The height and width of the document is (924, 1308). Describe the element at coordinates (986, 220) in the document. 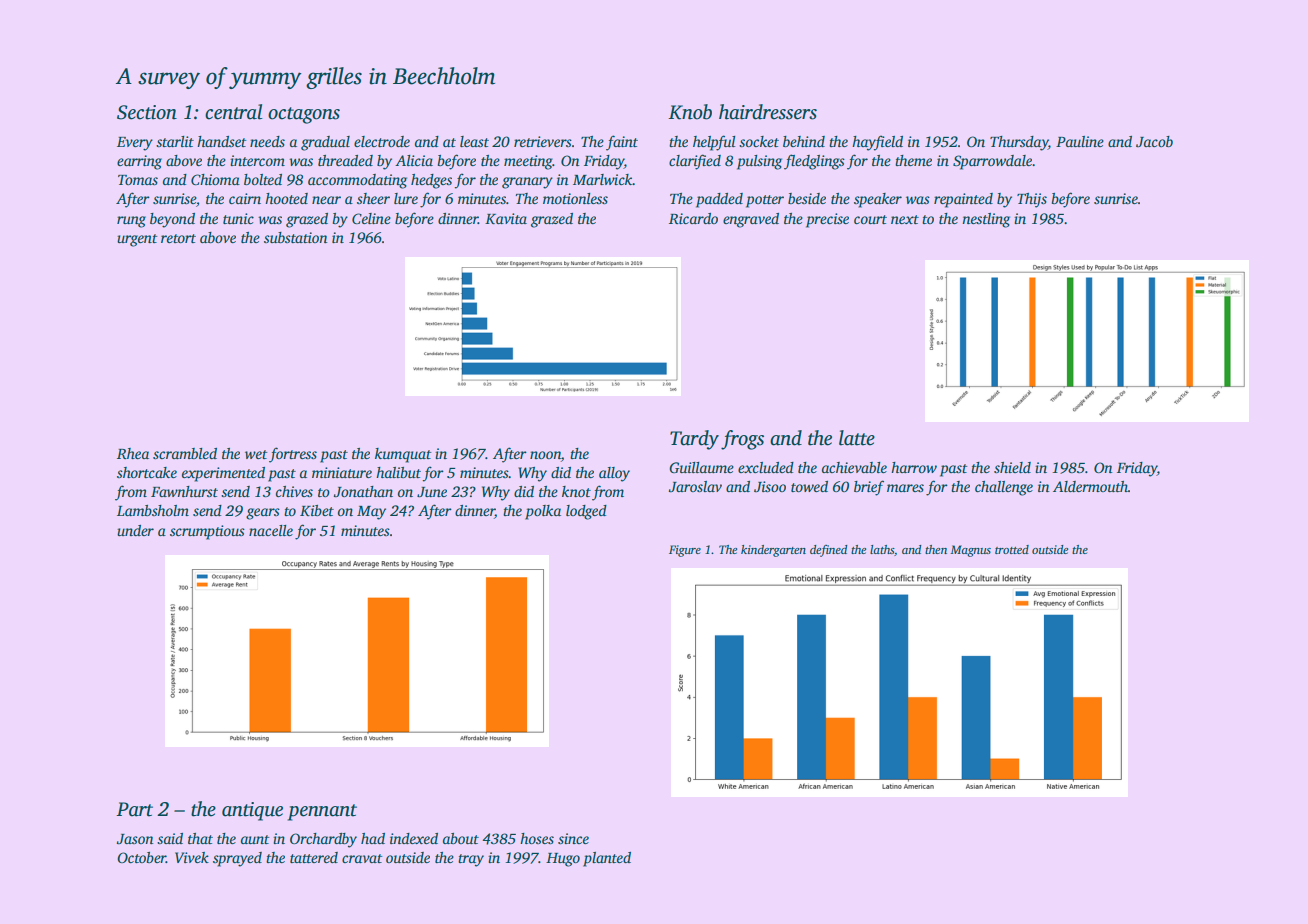

I see `nestling` at that location.
